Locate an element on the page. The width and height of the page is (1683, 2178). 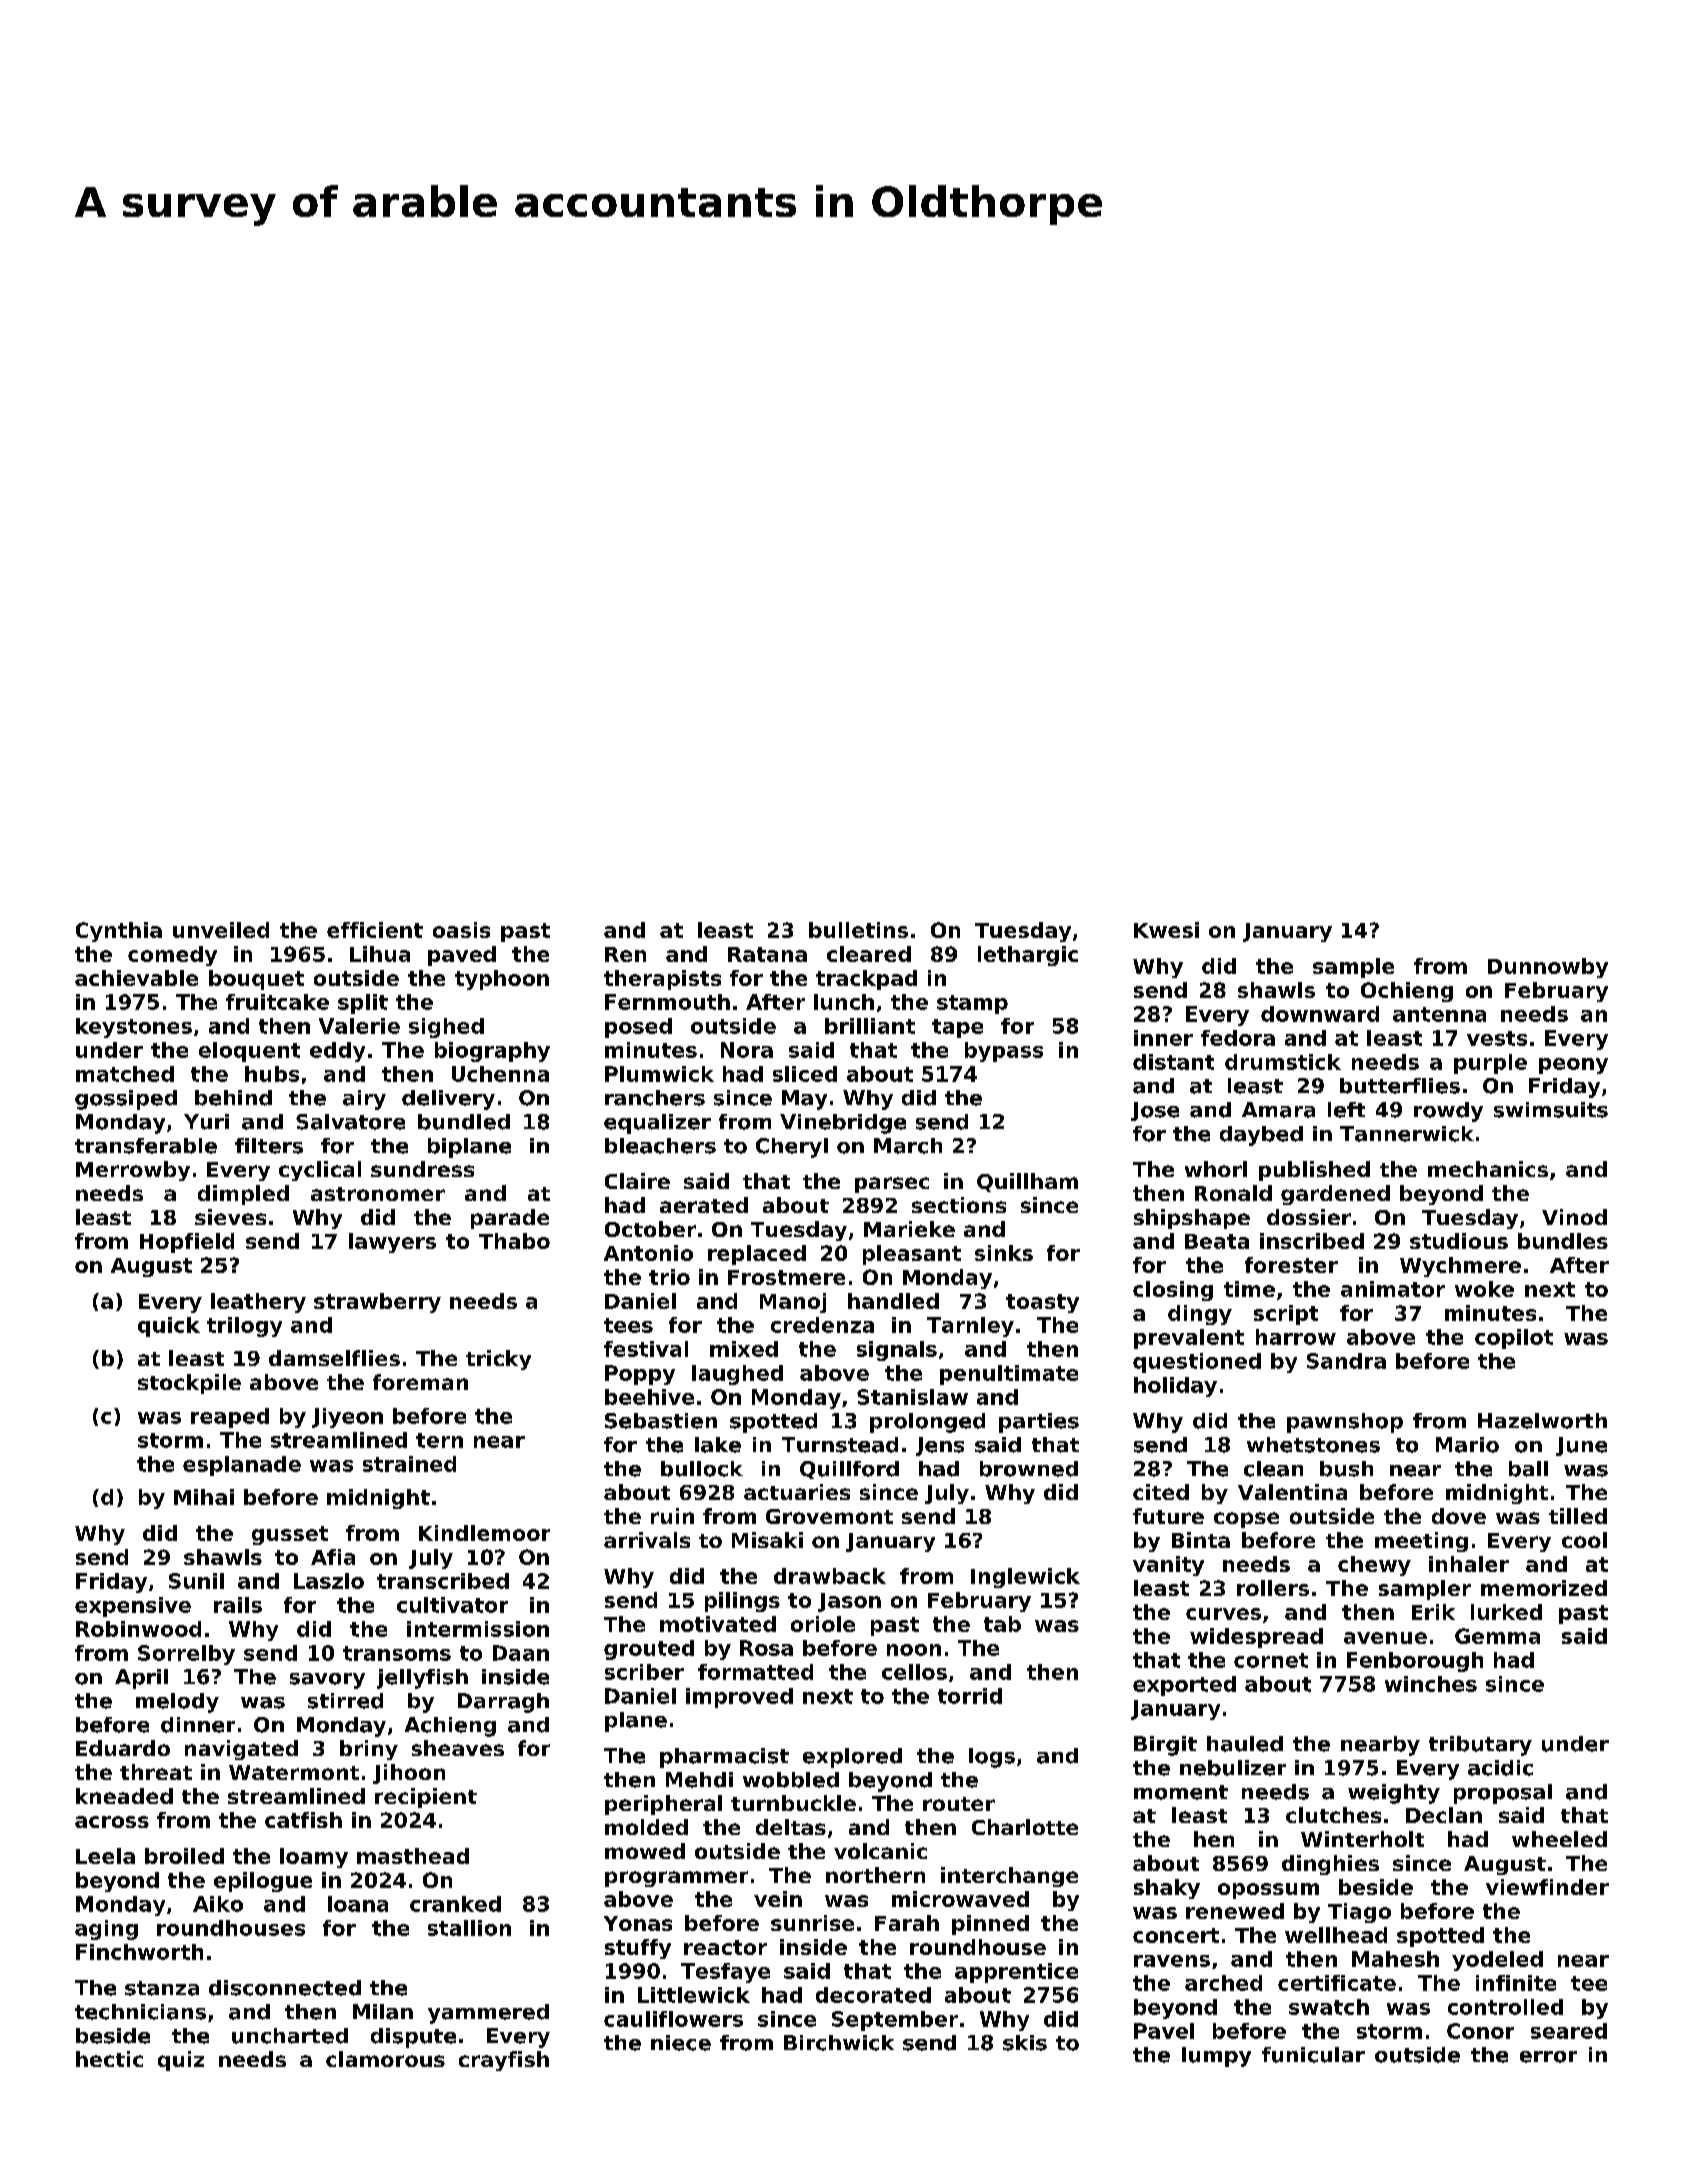
ranchers is located at coordinates (655, 1098).
